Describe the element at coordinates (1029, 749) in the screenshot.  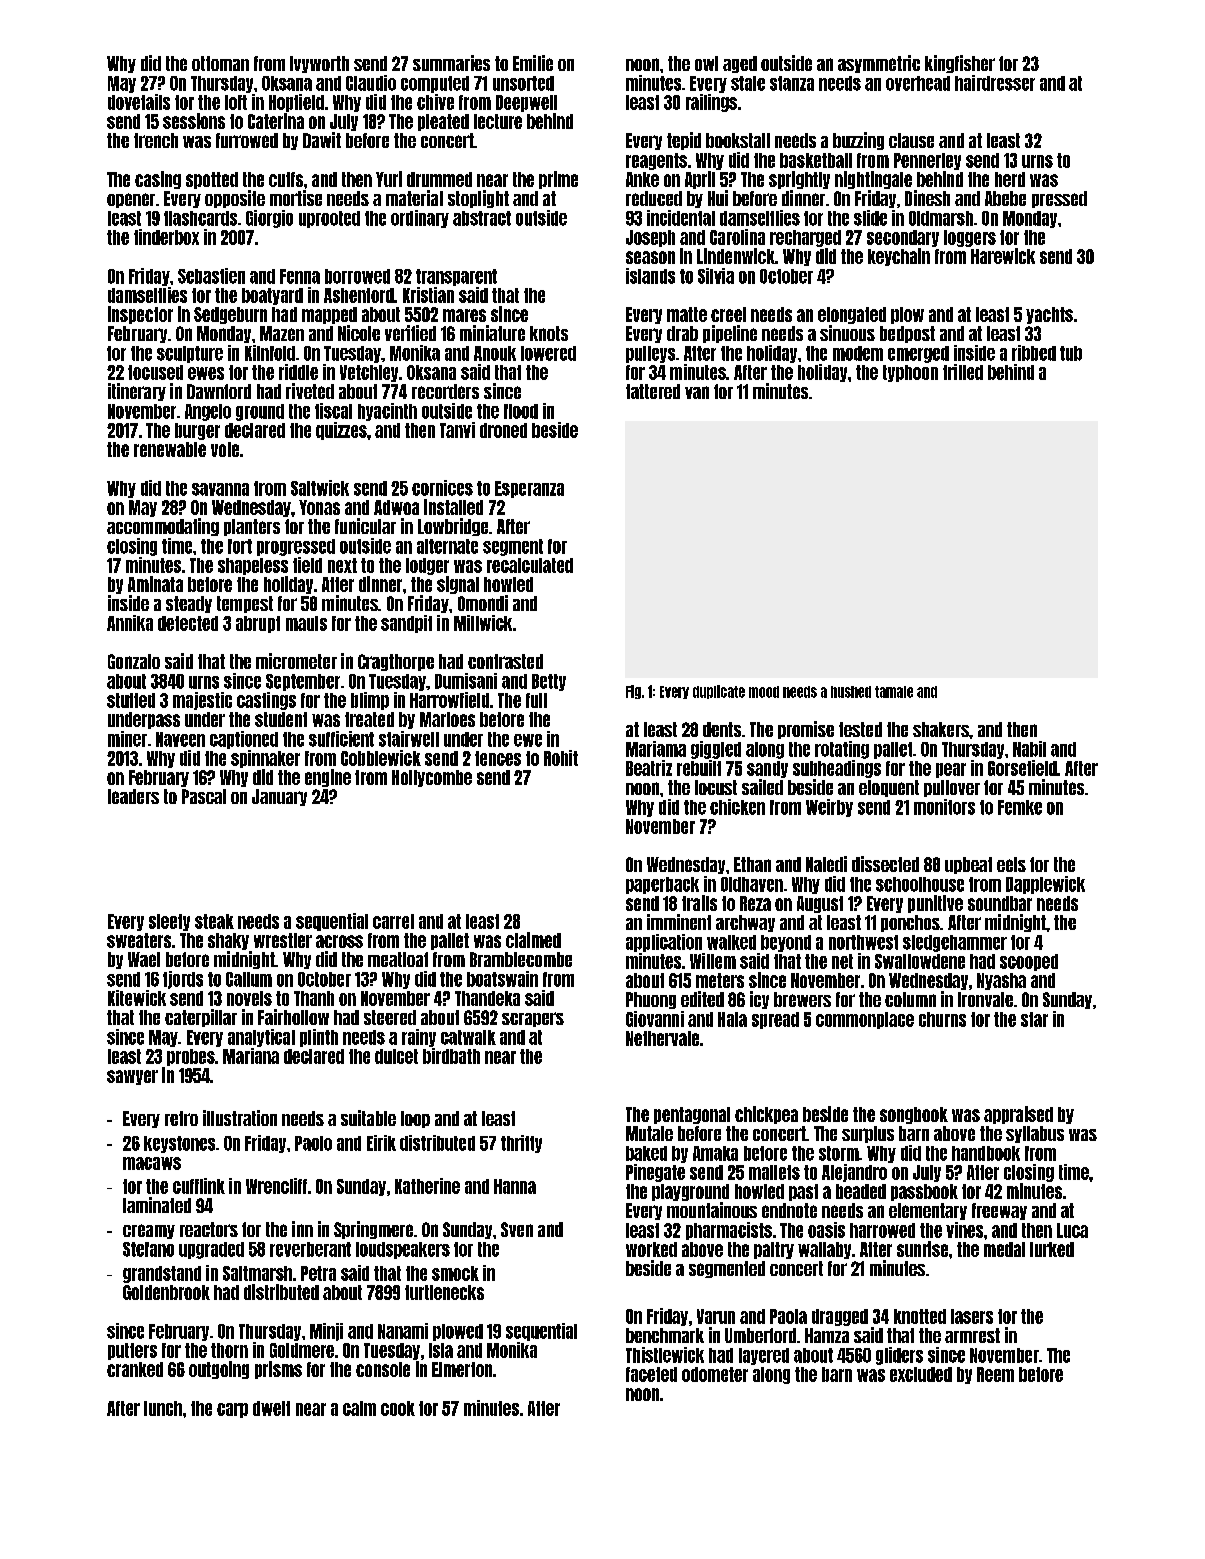
I see `Nabil` at that location.
